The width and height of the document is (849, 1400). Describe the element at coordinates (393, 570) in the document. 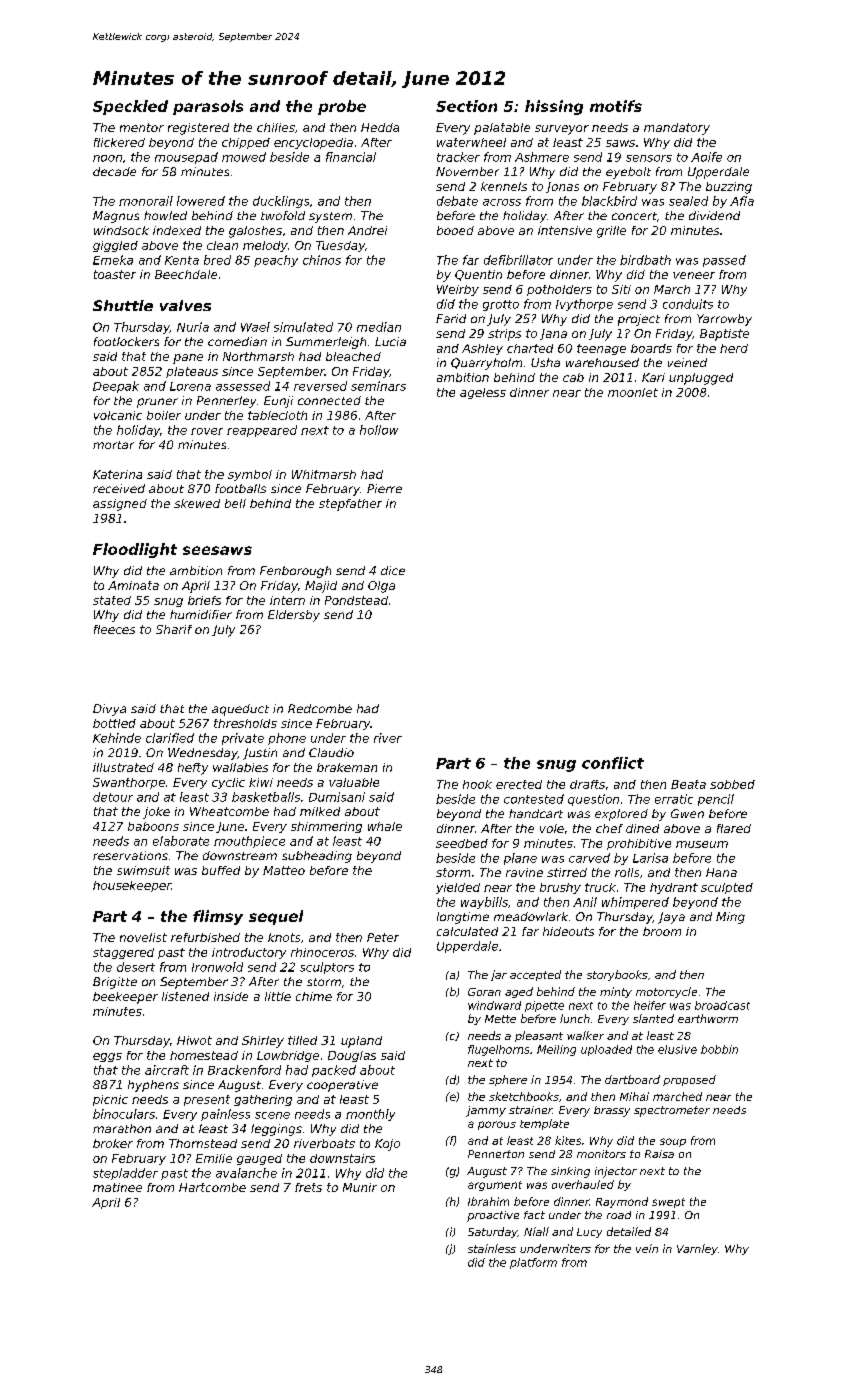

I see `dice` at that location.
